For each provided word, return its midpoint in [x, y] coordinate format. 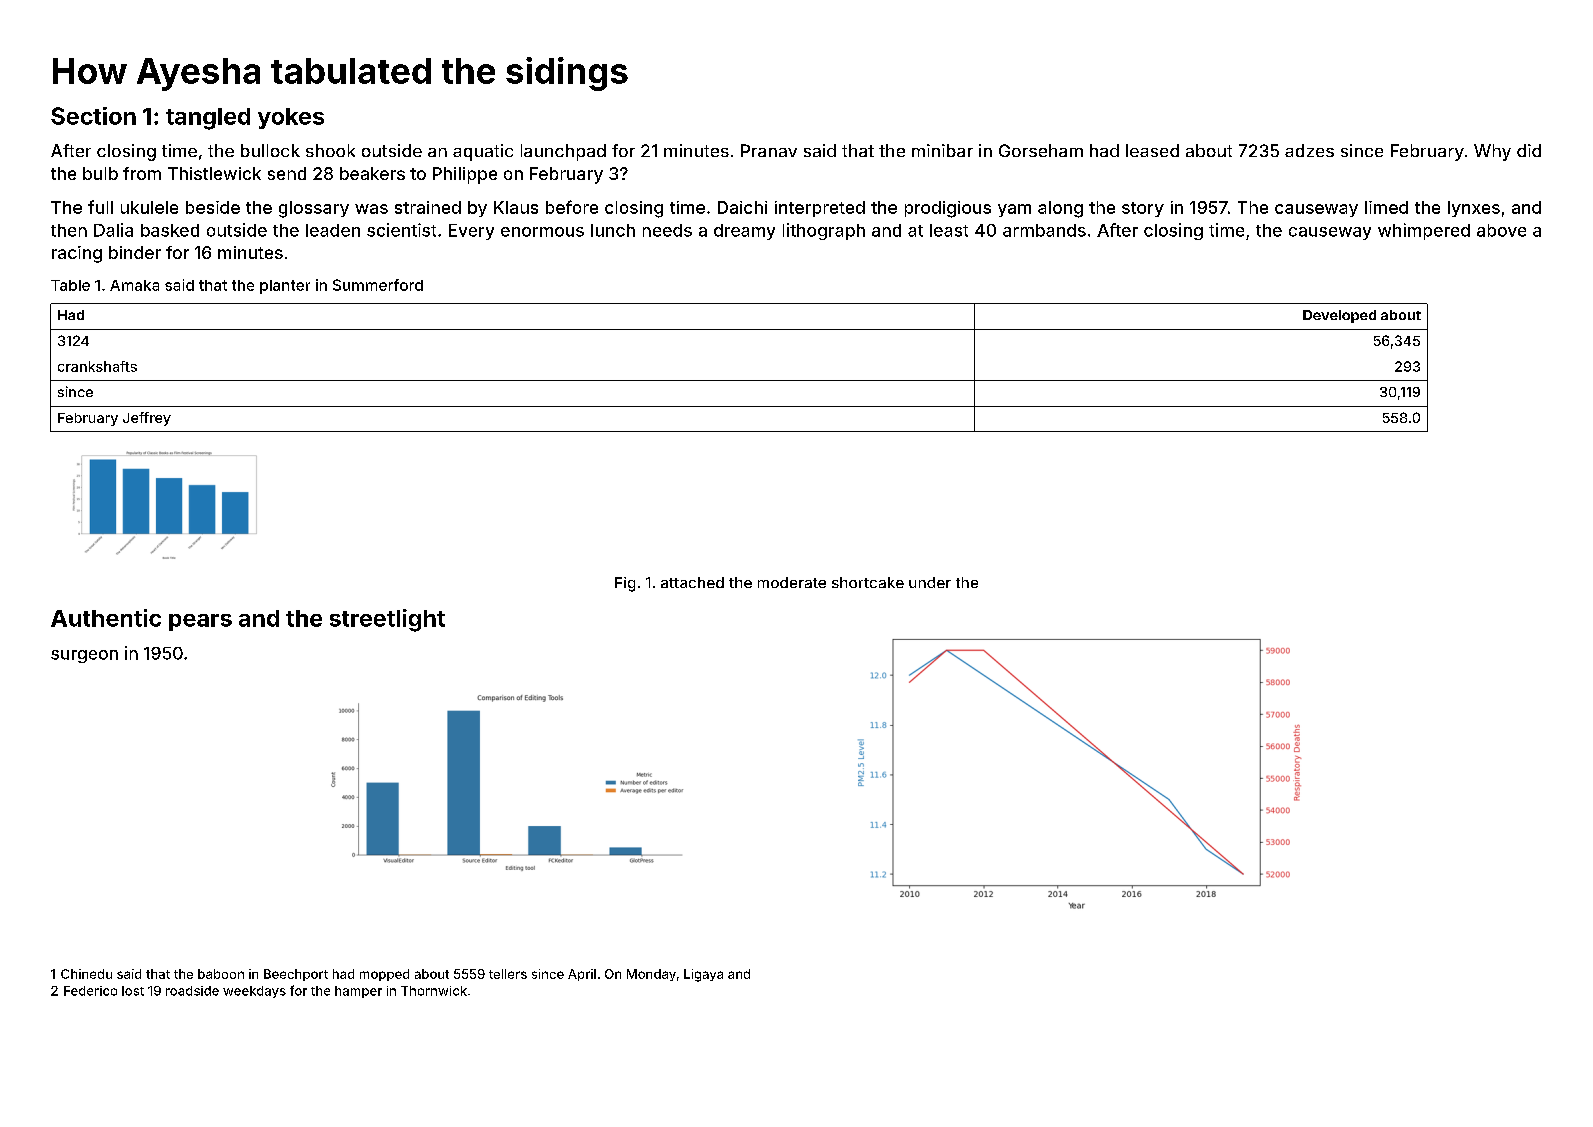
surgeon [84, 656]
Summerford [378, 285]
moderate [792, 582]
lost [133, 991]
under [930, 582]
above [1501, 230]
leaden [333, 230]
